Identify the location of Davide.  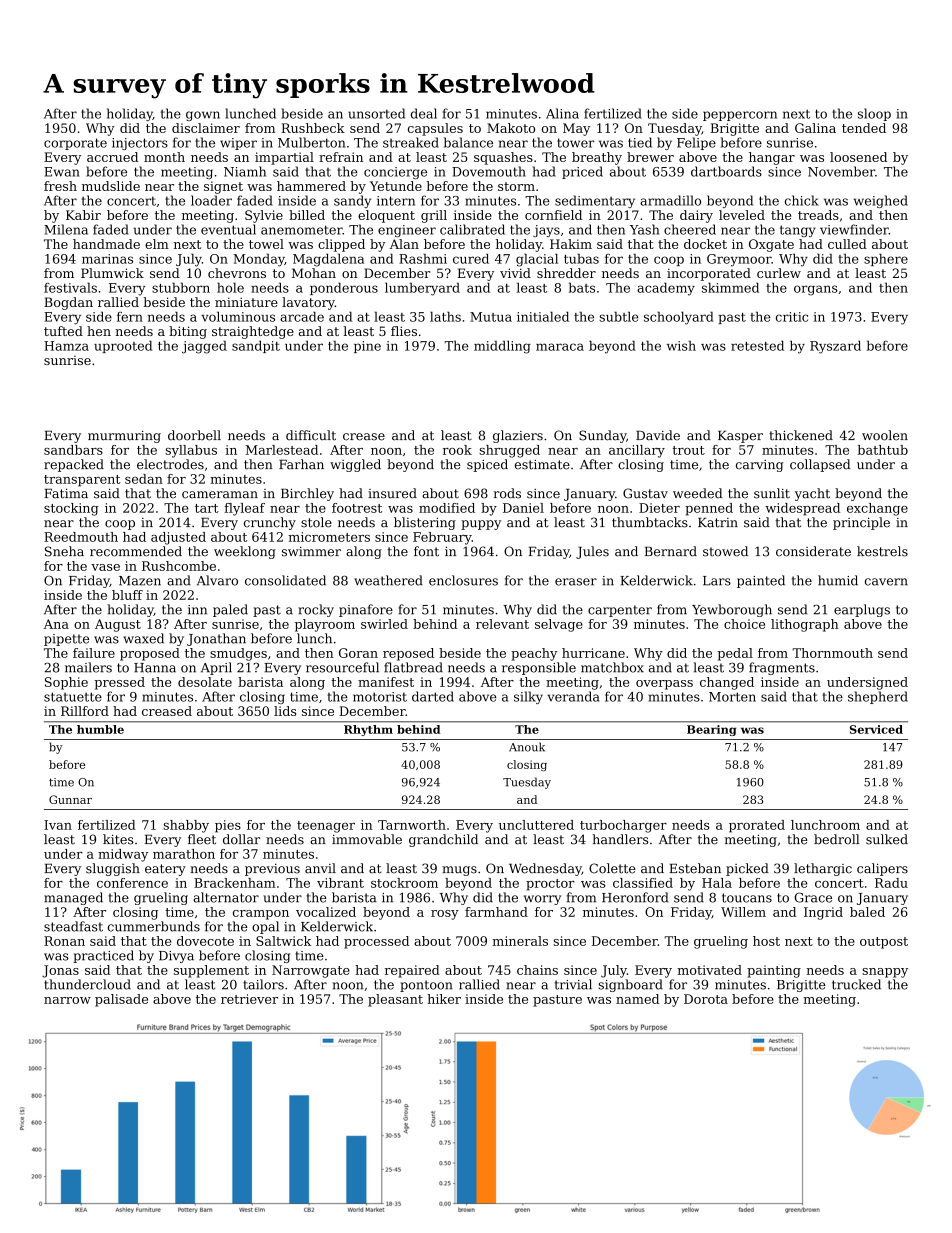
(658, 435).
